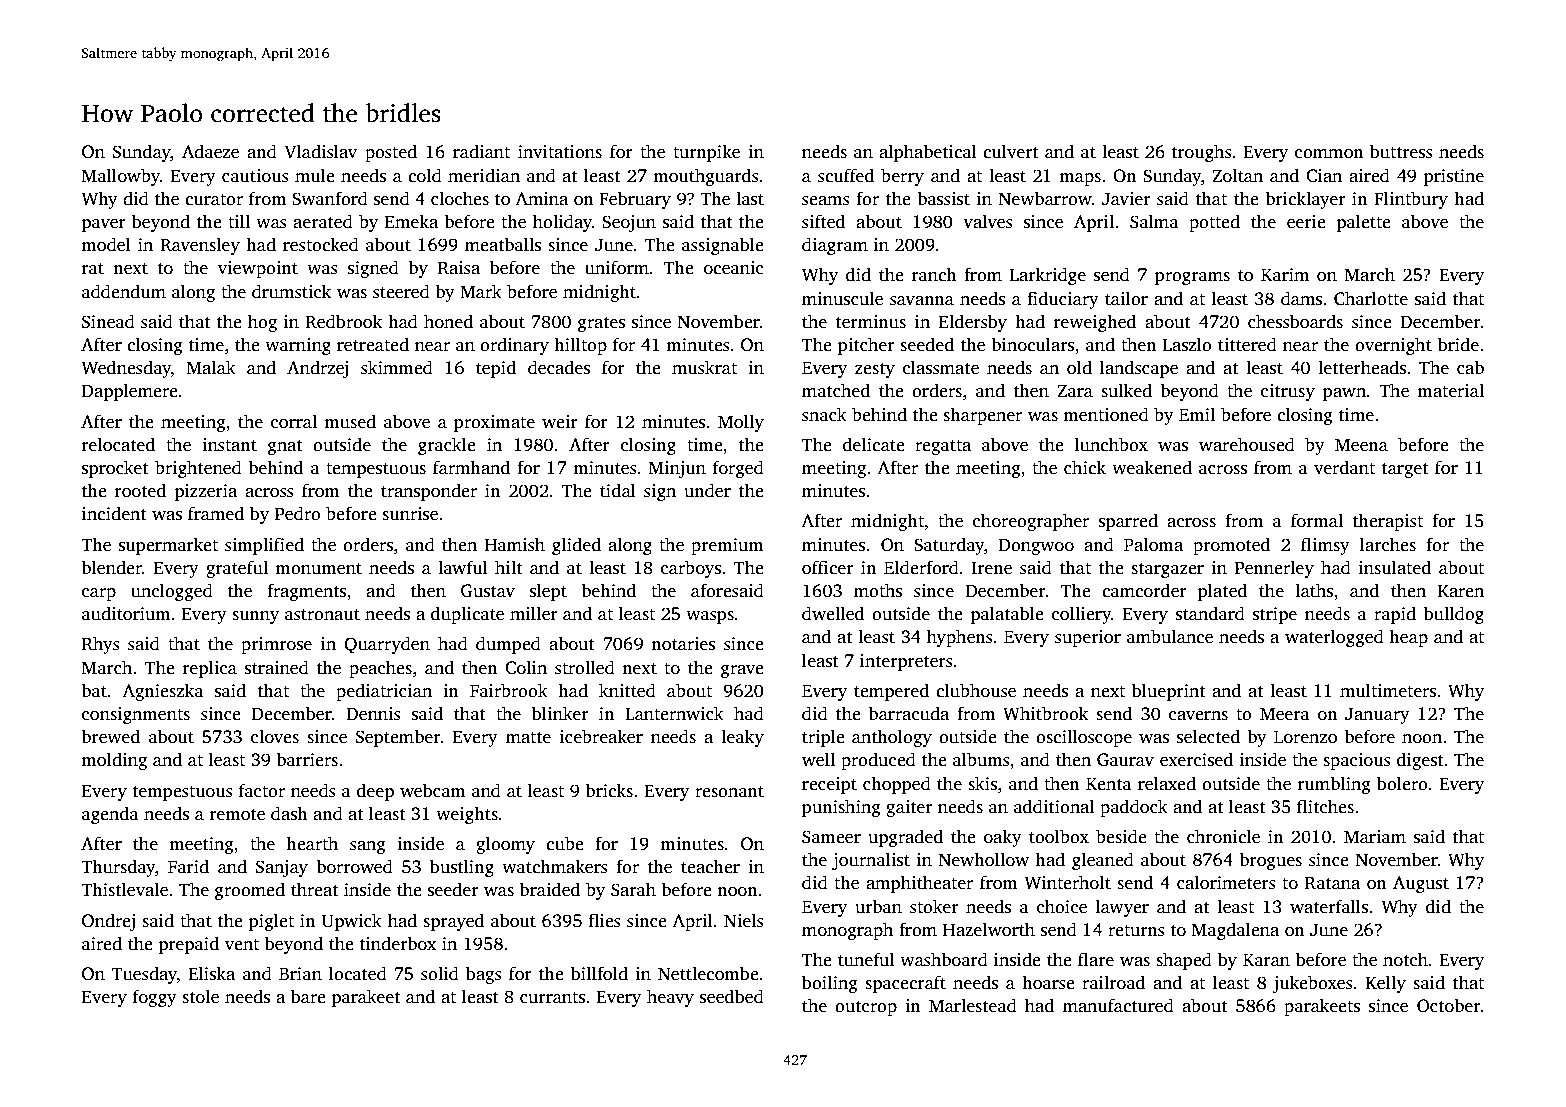  Describe the element at coordinates (604, 920) in the screenshot. I see `flies` at that location.
